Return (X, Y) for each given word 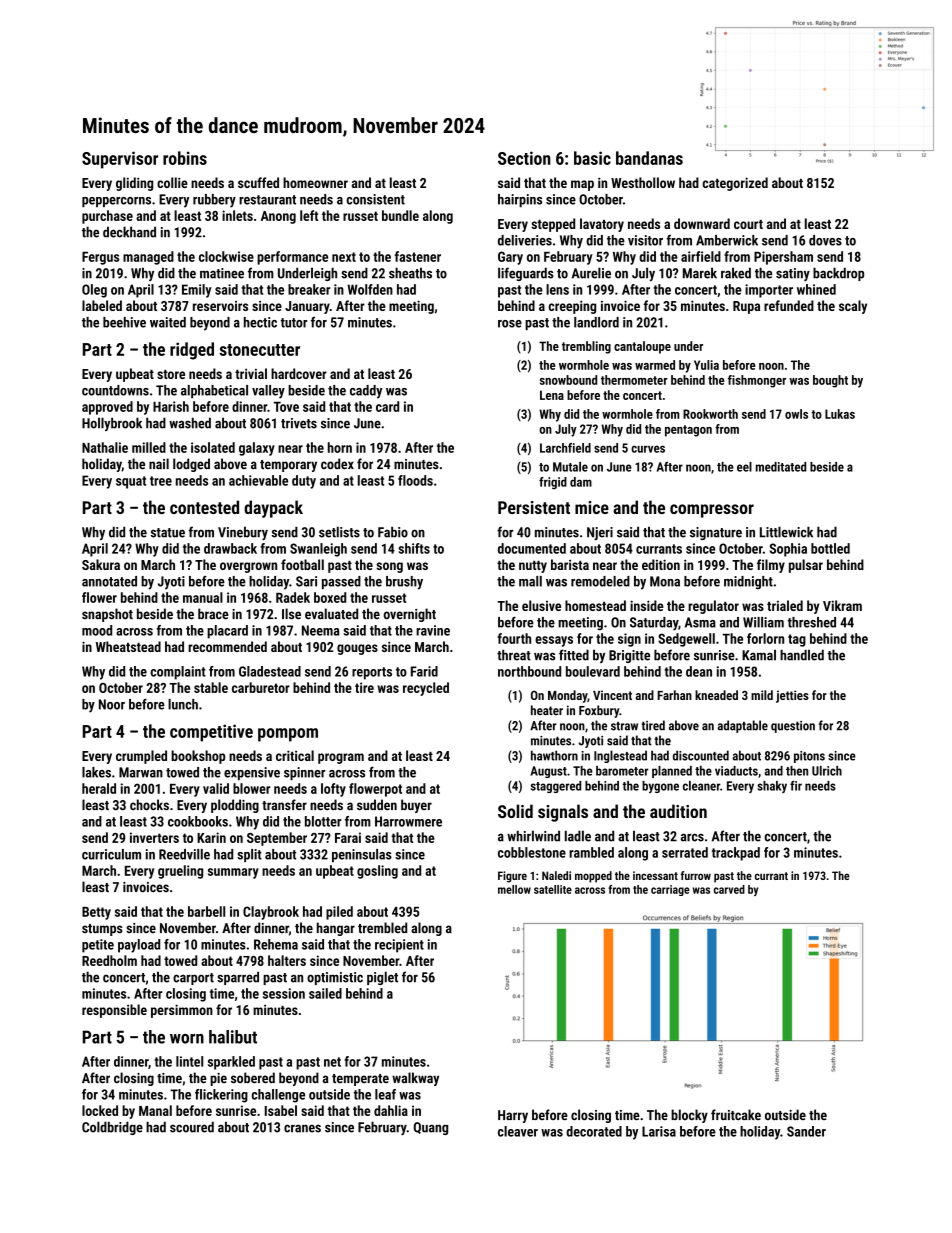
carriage (670, 890)
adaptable (742, 726)
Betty (96, 913)
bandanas (649, 158)
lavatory (602, 225)
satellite (553, 889)
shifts (414, 548)
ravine (433, 630)
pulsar (806, 566)
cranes (302, 1128)
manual (203, 597)
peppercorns (116, 202)
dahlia (391, 1110)
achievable (258, 480)
